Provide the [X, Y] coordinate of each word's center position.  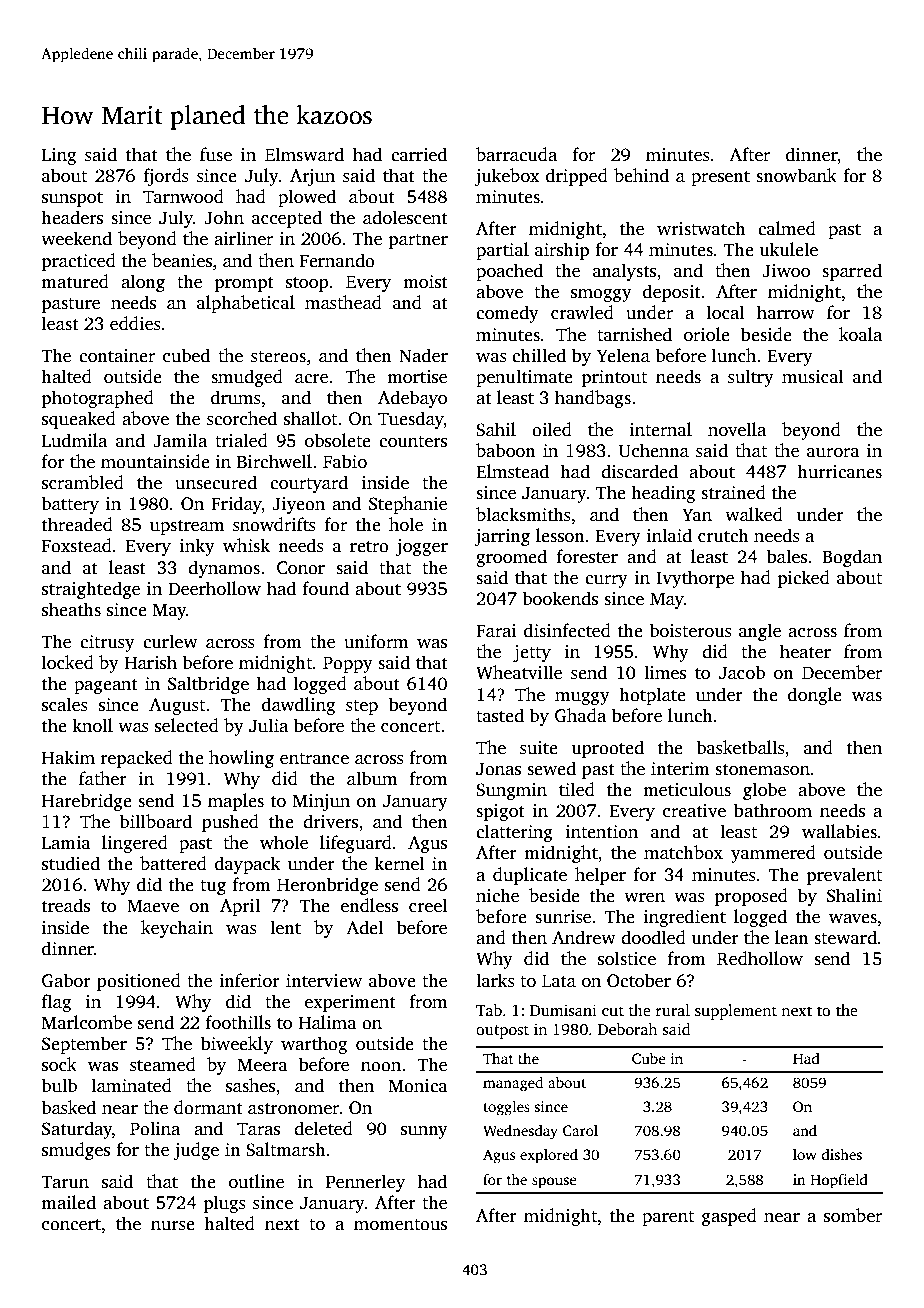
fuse [216, 154]
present [720, 178]
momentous [400, 1225]
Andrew [584, 937]
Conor [301, 568]
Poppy [348, 664]
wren [644, 898]
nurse [173, 1226]
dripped [577, 177]
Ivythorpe [695, 579]
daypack [248, 865]
